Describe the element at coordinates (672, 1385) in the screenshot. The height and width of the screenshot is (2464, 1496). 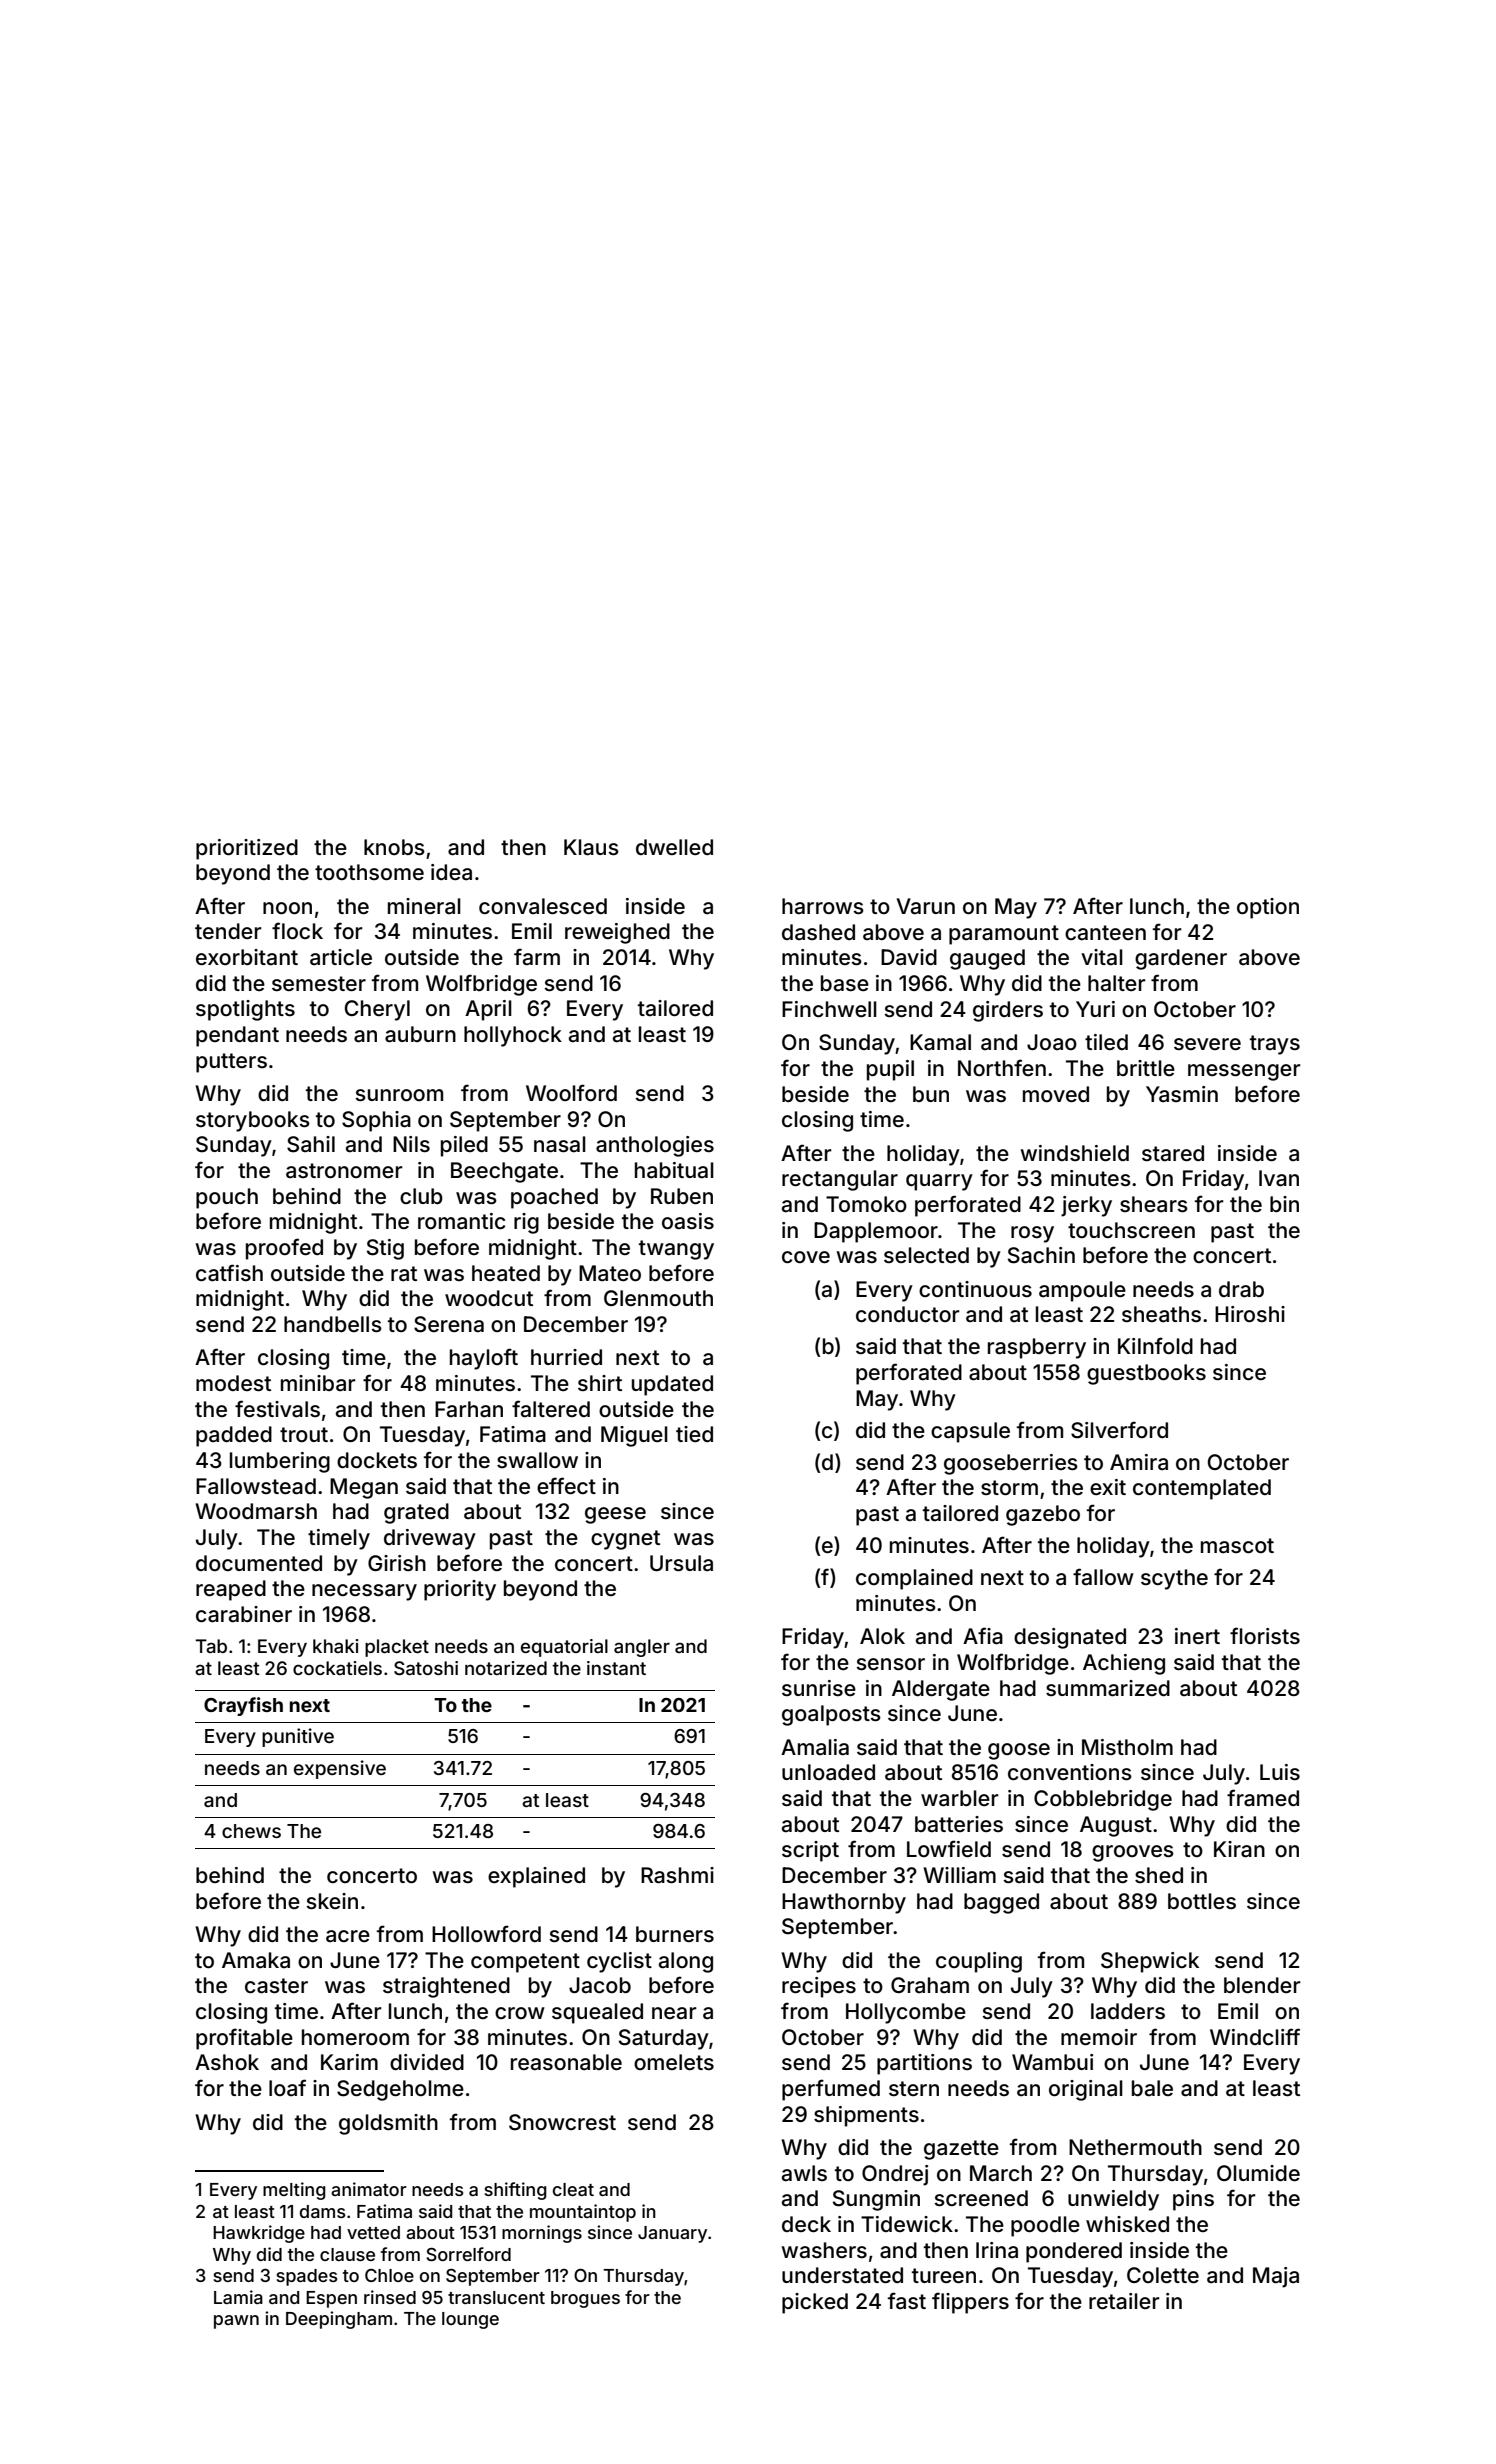
I see `updated` at that location.
